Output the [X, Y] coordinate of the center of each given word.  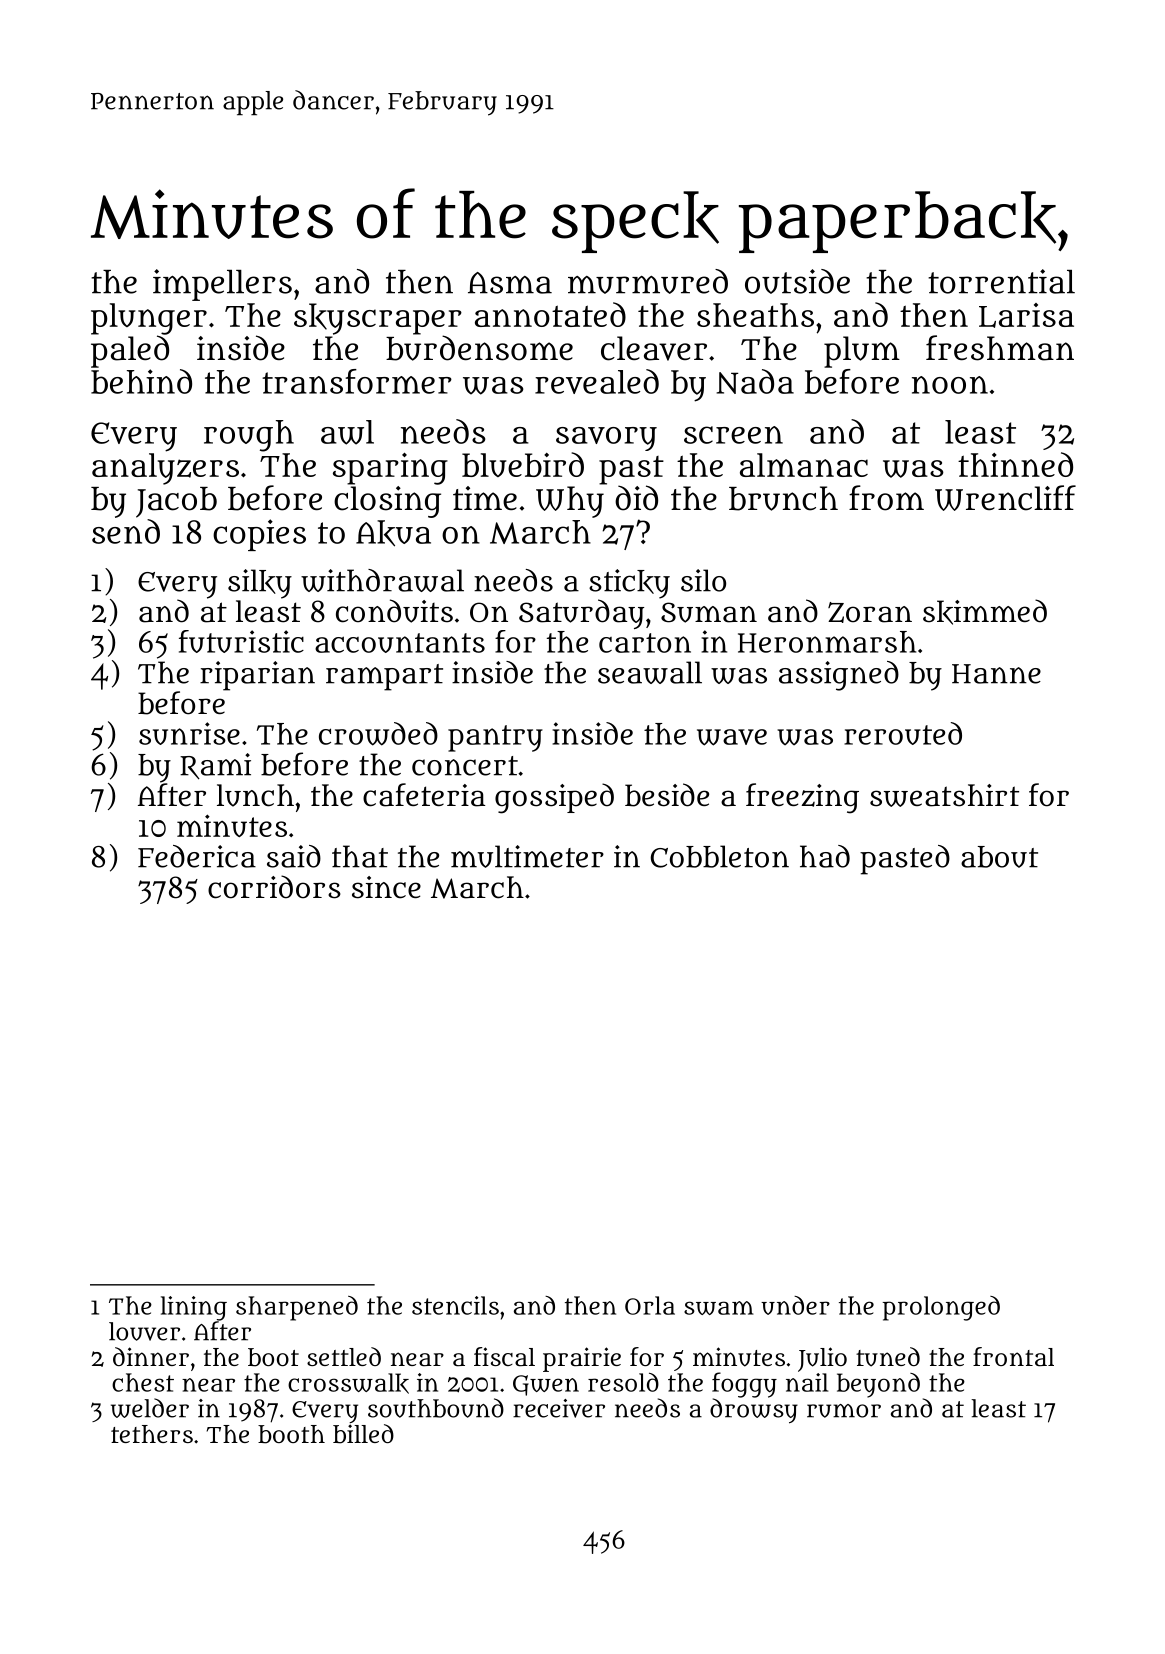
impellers [222, 285]
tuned [888, 1357]
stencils [455, 1305]
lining [194, 1308]
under [795, 1305]
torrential [1001, 281]
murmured [648, 281]
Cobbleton [720, 856]
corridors [274, 887]
